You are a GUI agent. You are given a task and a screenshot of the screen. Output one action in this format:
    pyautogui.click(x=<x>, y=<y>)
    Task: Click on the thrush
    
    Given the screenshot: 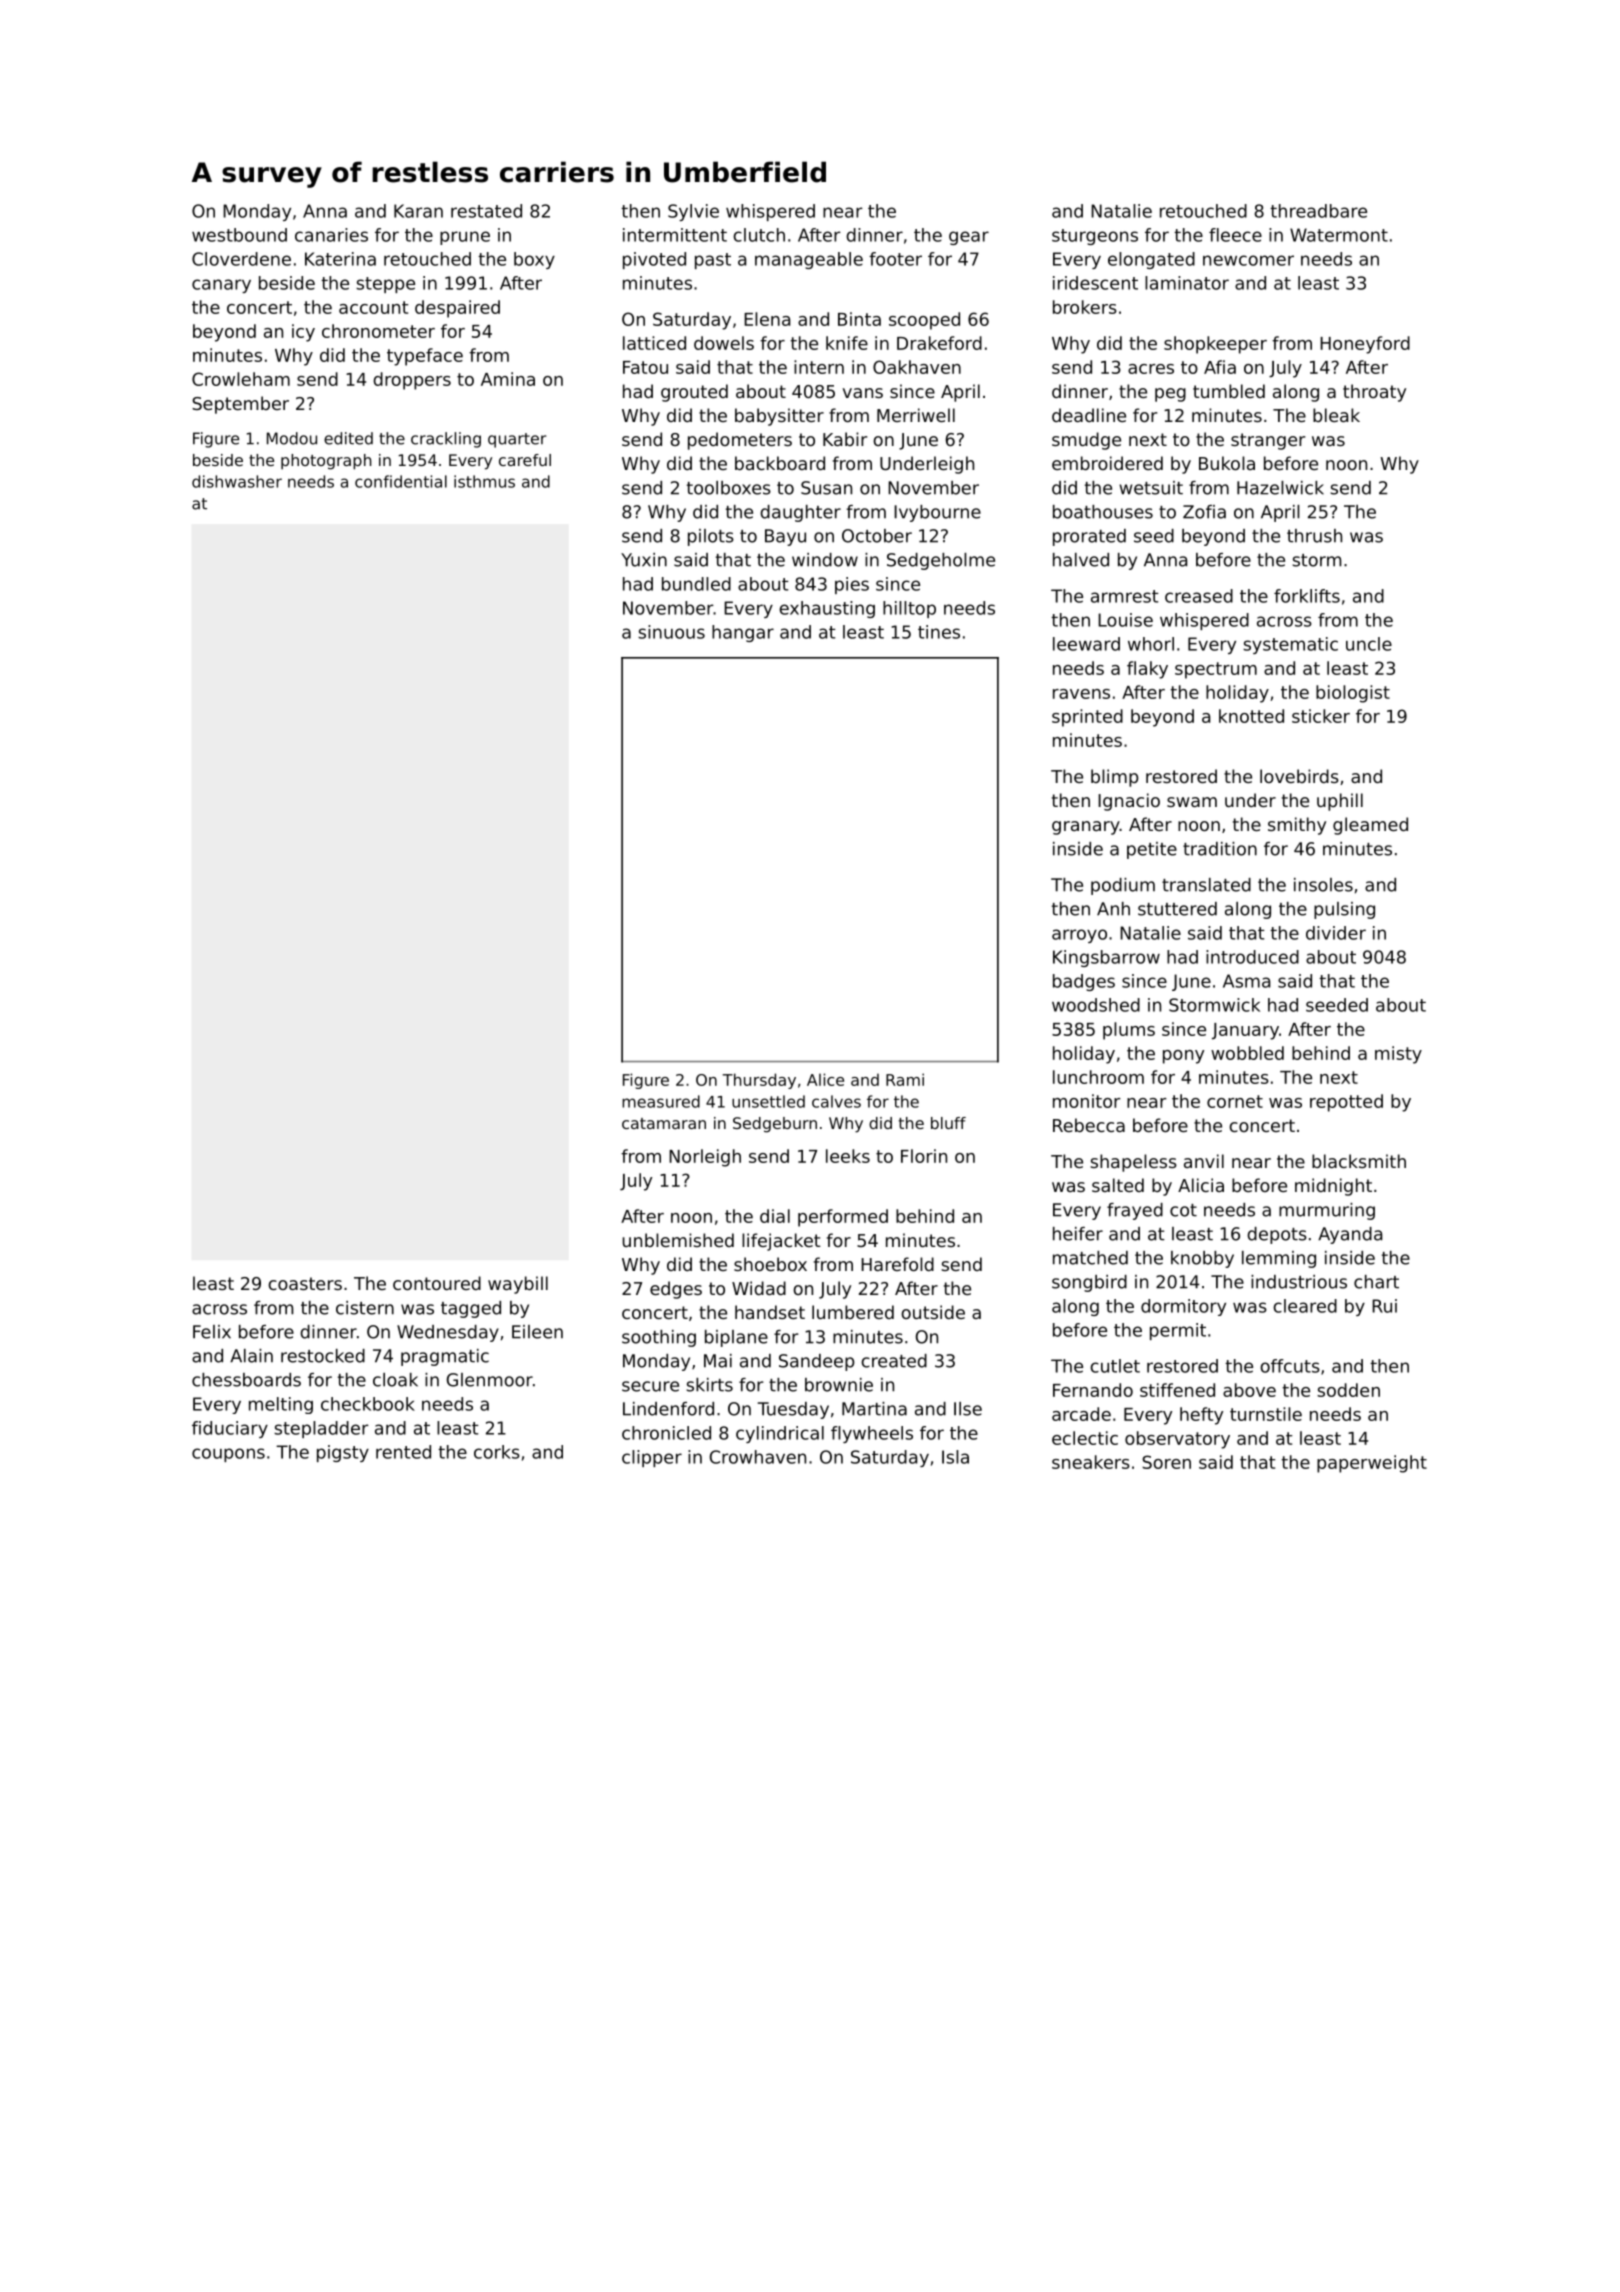 What is the action you would take?
    pyautogui.click(x=1314, y=536)
